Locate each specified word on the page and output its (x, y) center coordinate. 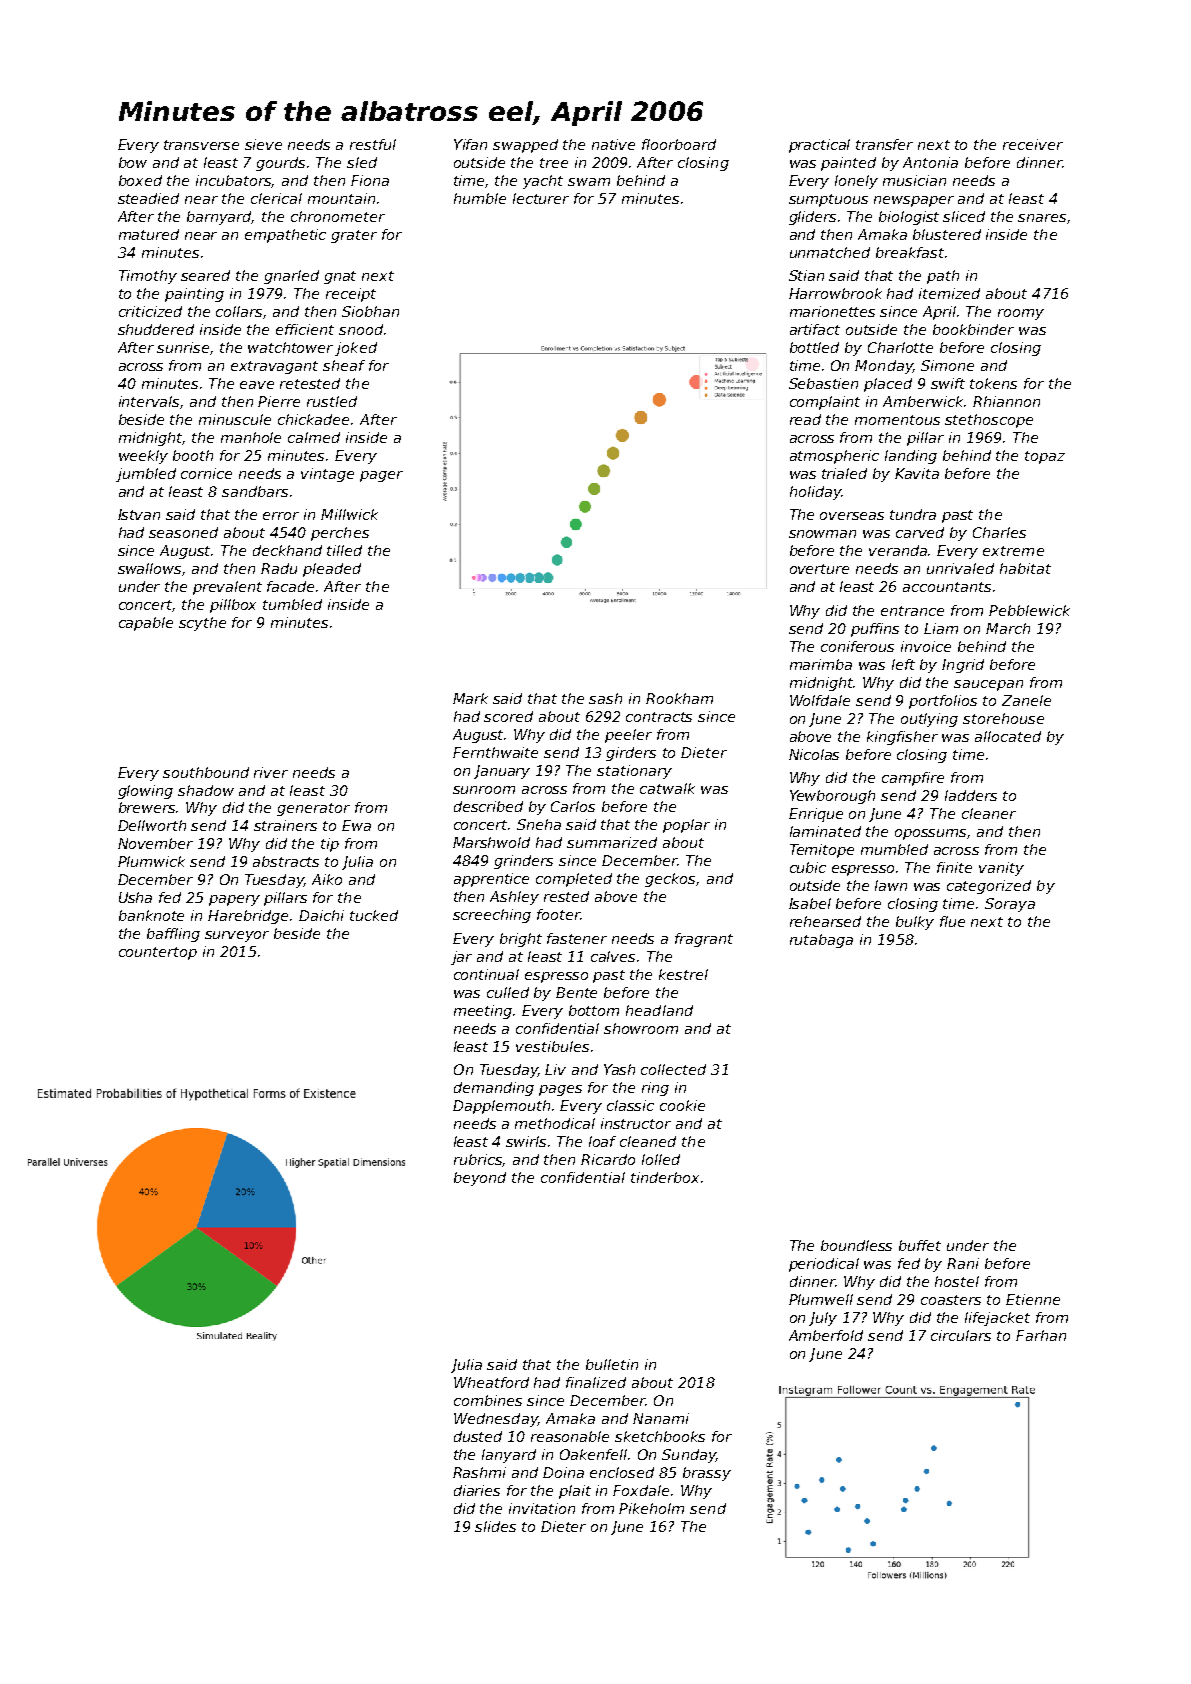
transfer (884, 144)
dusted (478, 1436)
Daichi (321, 915)
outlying (929, 720)
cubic (808, 867)
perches (340, 534)
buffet (920, 1245)
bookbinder (973, 329)
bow (133, 162)
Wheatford (491, 1382)
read (805, 419)
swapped (525, 146)
